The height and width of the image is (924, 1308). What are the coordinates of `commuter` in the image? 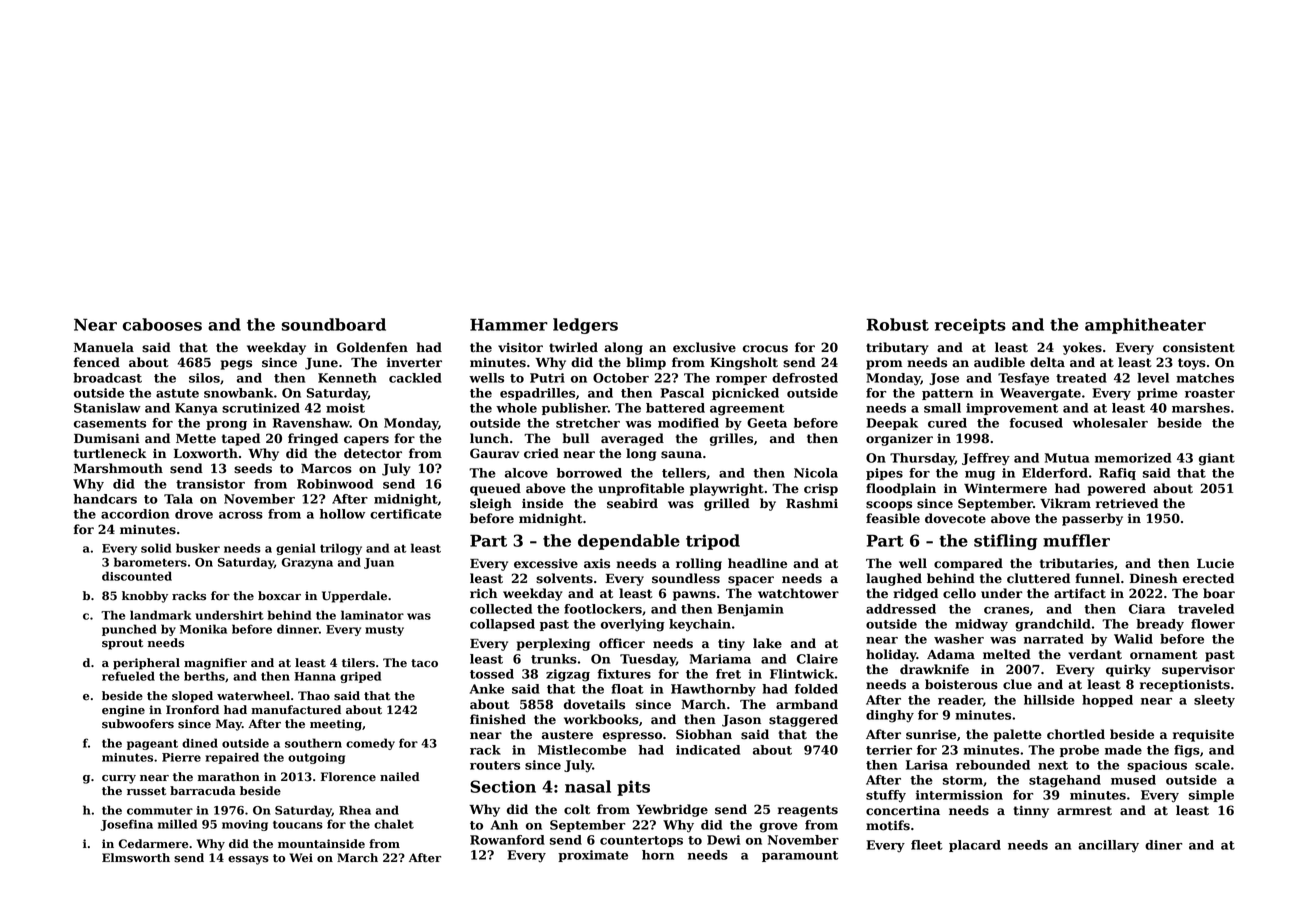 It's located at (160, 811).
